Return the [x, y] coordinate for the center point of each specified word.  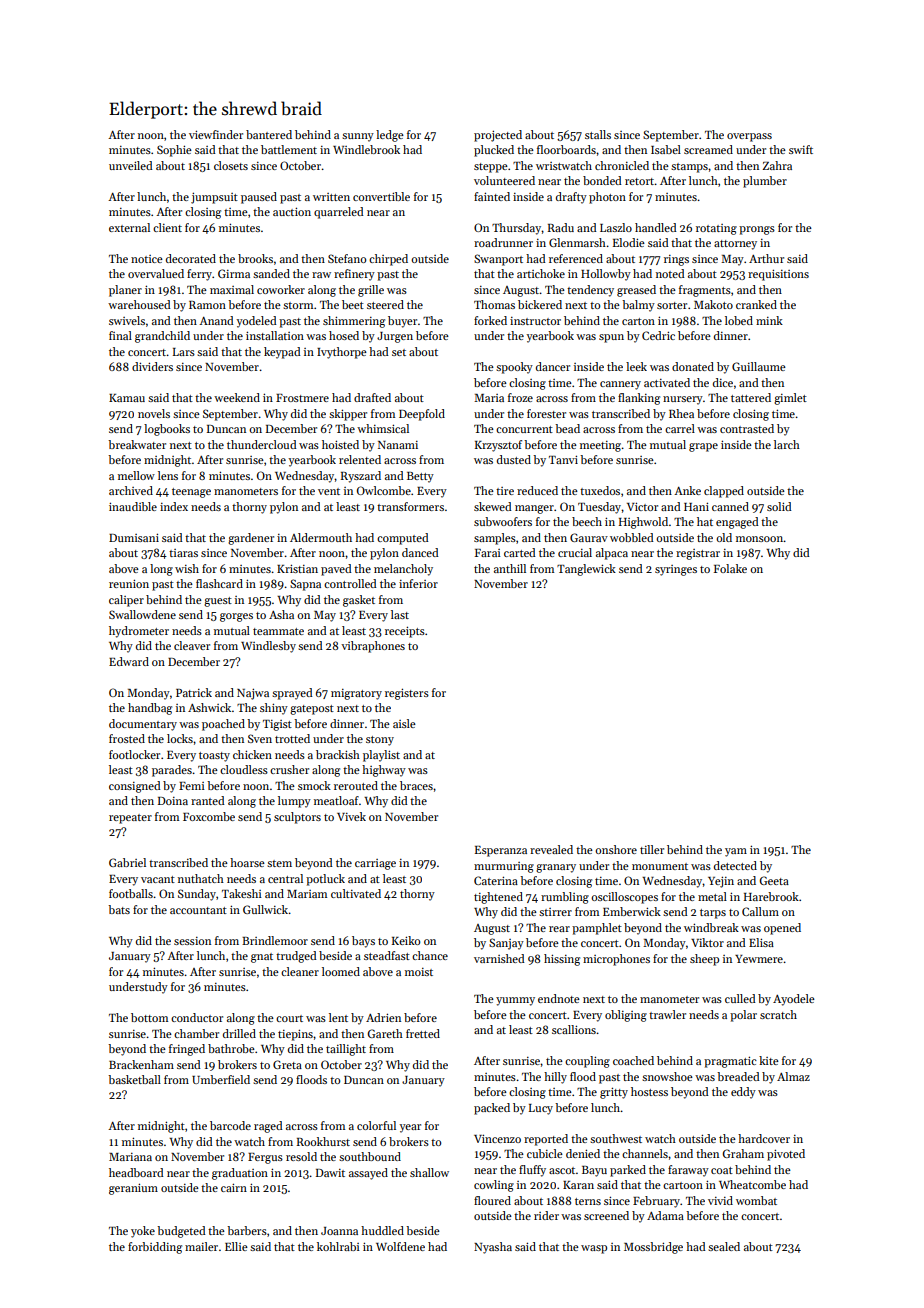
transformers [410, 506]
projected [498, 136]
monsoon [760, 539]
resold [301, 1156]
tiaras [183, 553]
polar [743, 1016]
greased [636, 291]
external [129, 227]
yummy [515, 1001]
